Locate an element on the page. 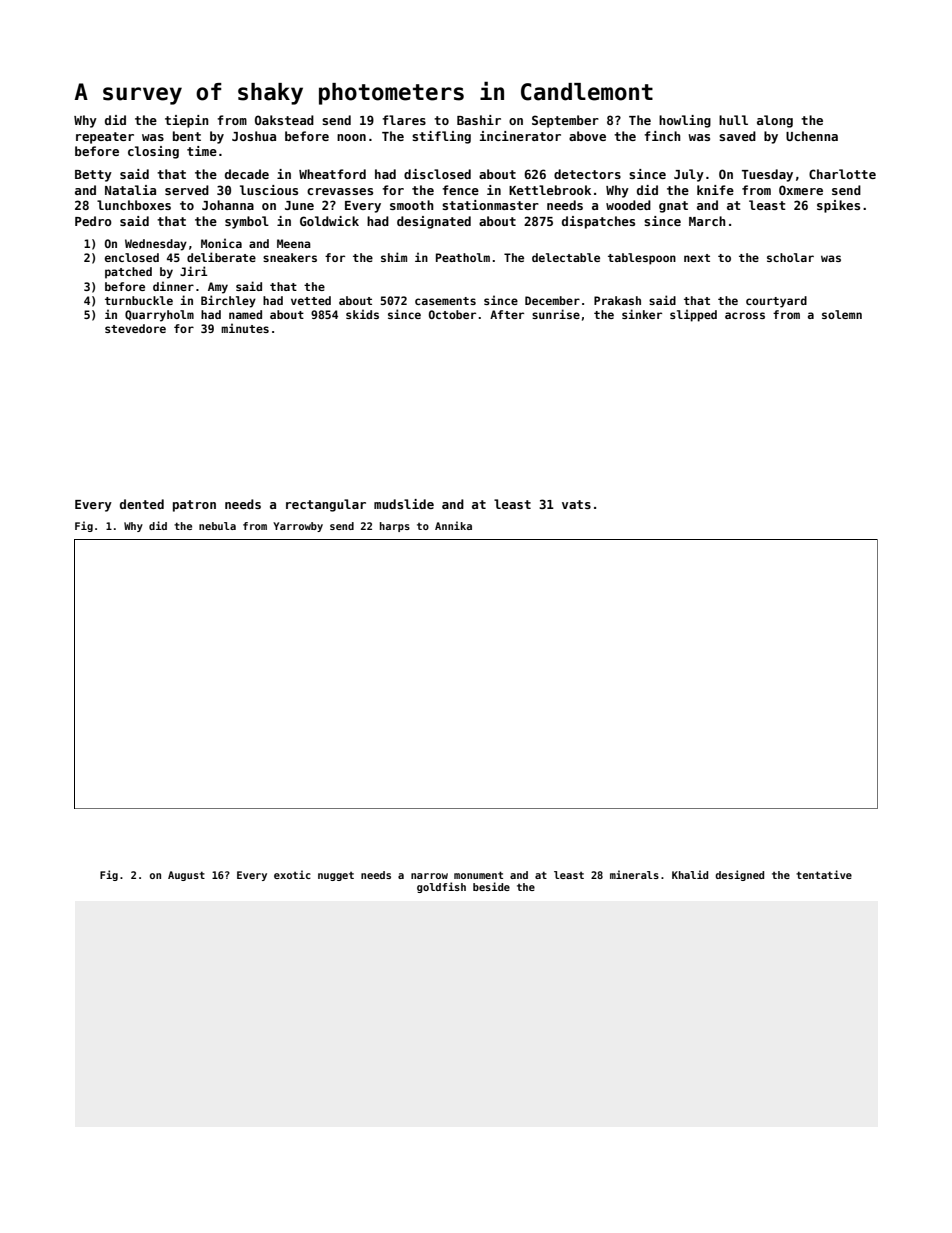 The width and height of the page is (952, 1233). Annika is located at coordinates (453, 525).
